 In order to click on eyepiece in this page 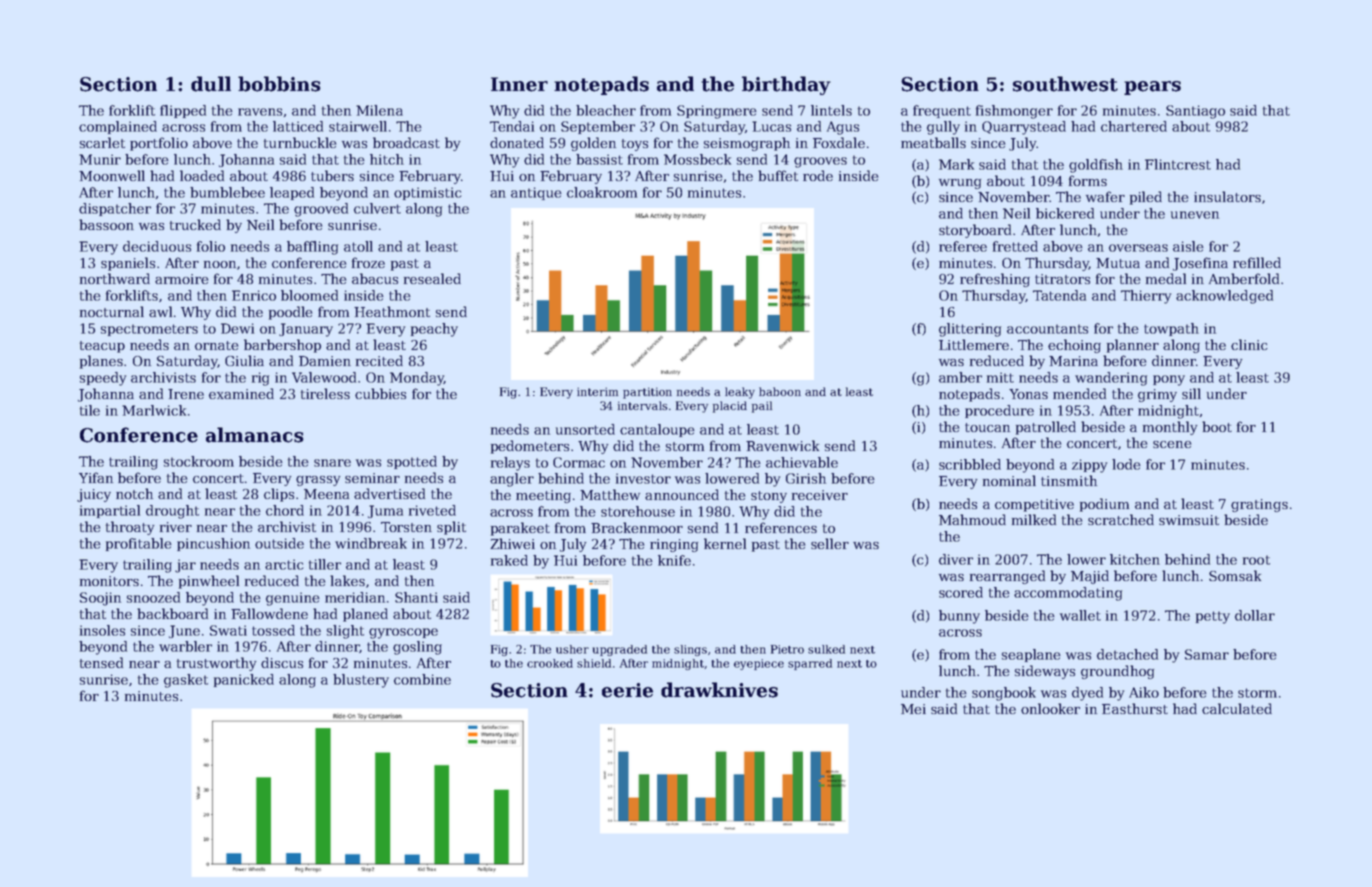, I will do `click(759, 664)`.
